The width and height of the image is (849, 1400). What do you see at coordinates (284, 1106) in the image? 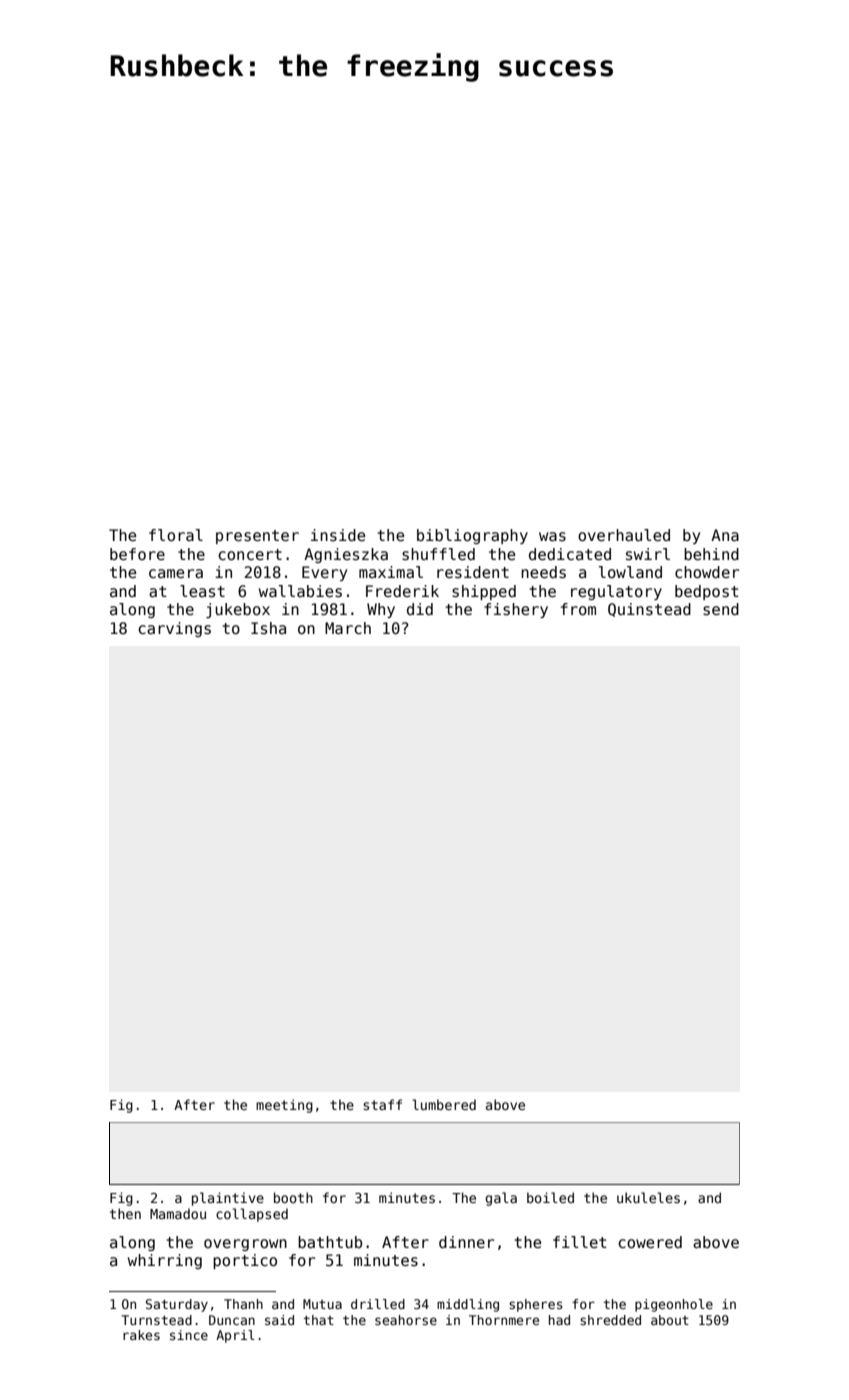
I see `meeting` at bounding box center [284, 1106].
